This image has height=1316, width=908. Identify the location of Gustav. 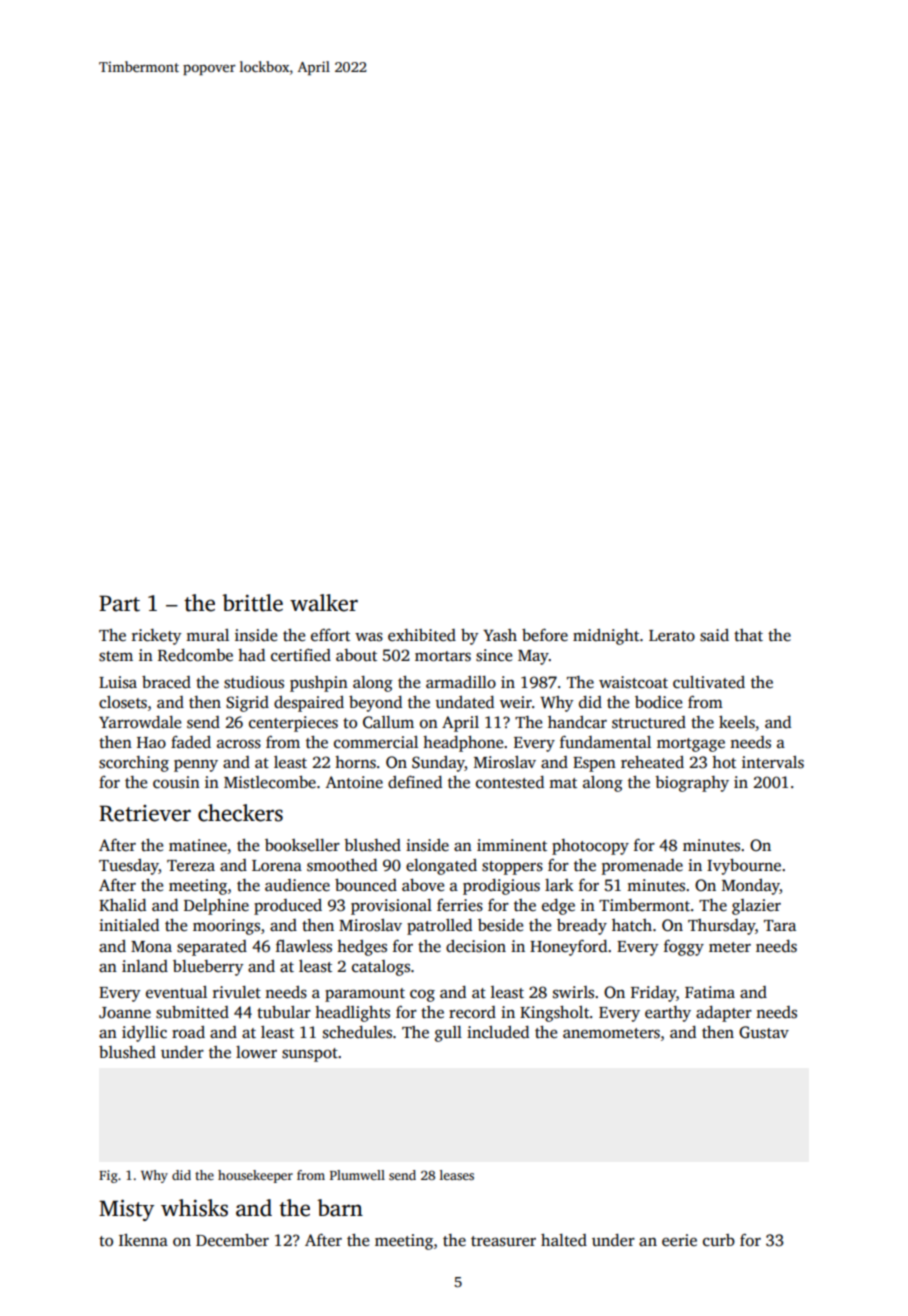
(764, 1032).
